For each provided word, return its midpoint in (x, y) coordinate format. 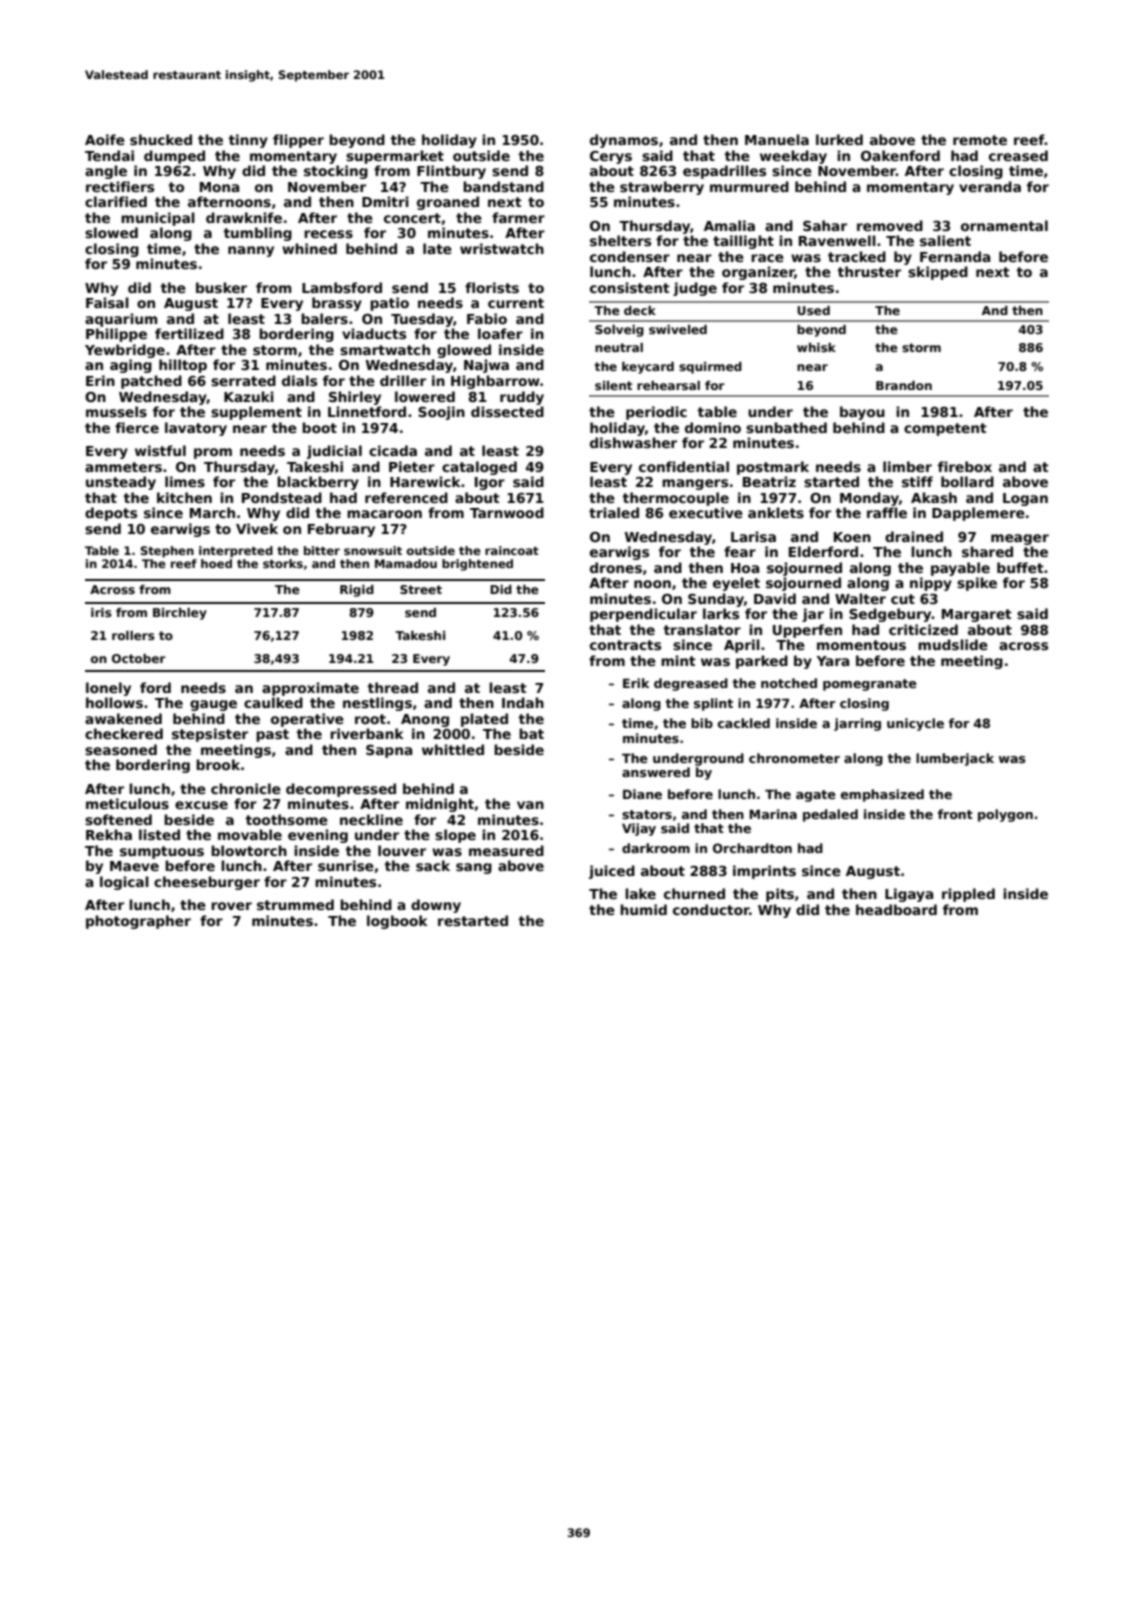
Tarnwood (507, 512)
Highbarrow (495, 382)
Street (421, 589)
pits (780, 895)
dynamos (624, 141)
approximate (310, 689)
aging (131, 366)
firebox (965, 466)
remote (980, 140)
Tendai (109, 155)
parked (762, 662)
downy (436, 906)
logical (124, 883)
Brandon (904, 385)
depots (111, 514)
